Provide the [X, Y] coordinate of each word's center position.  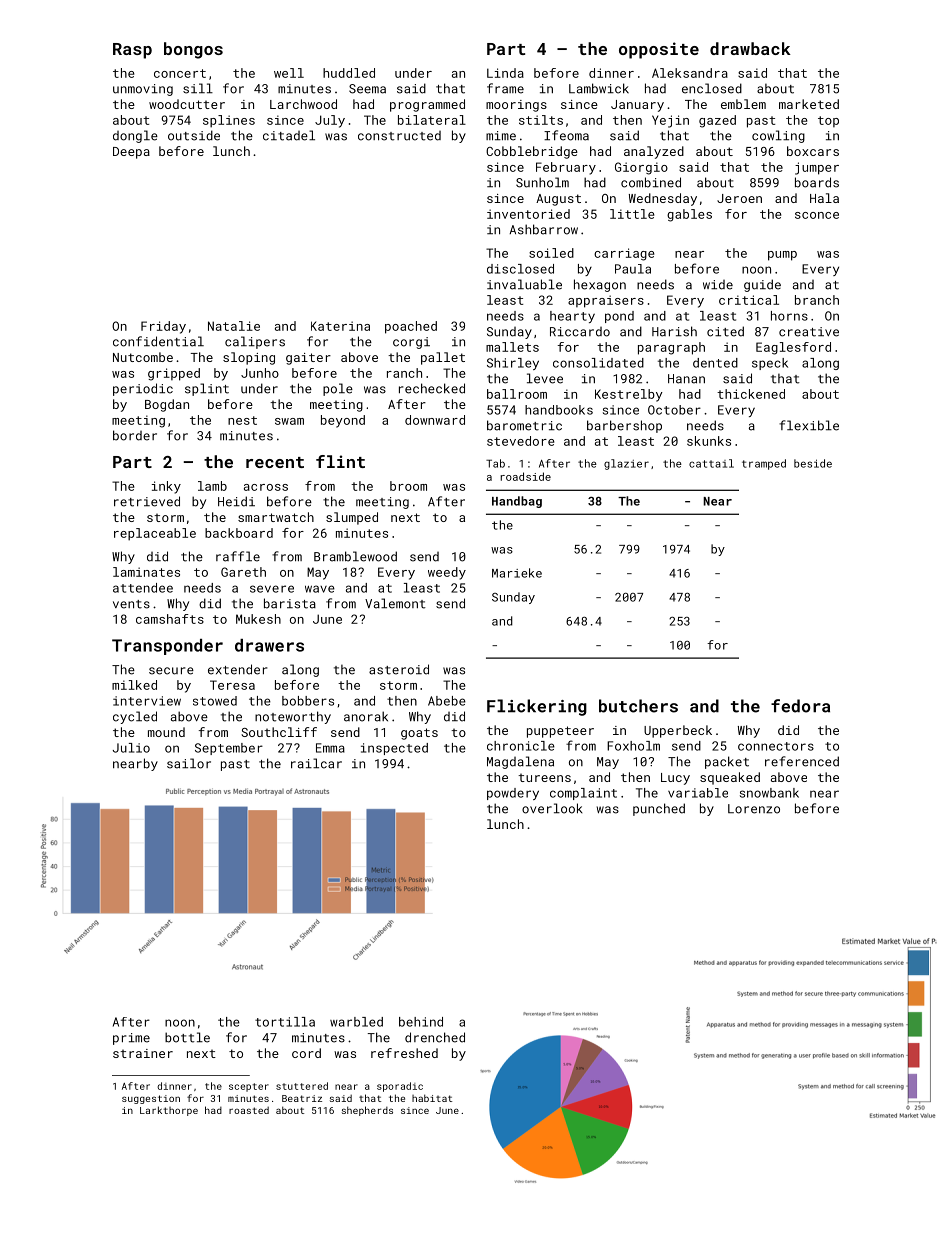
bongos [193, 50]
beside [813, 463]
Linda [505, 73]
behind [421, 1022]
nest [242, 420]
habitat [432, 1098]
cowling [778, 136]
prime [131, 1039]
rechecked [432, 388]
